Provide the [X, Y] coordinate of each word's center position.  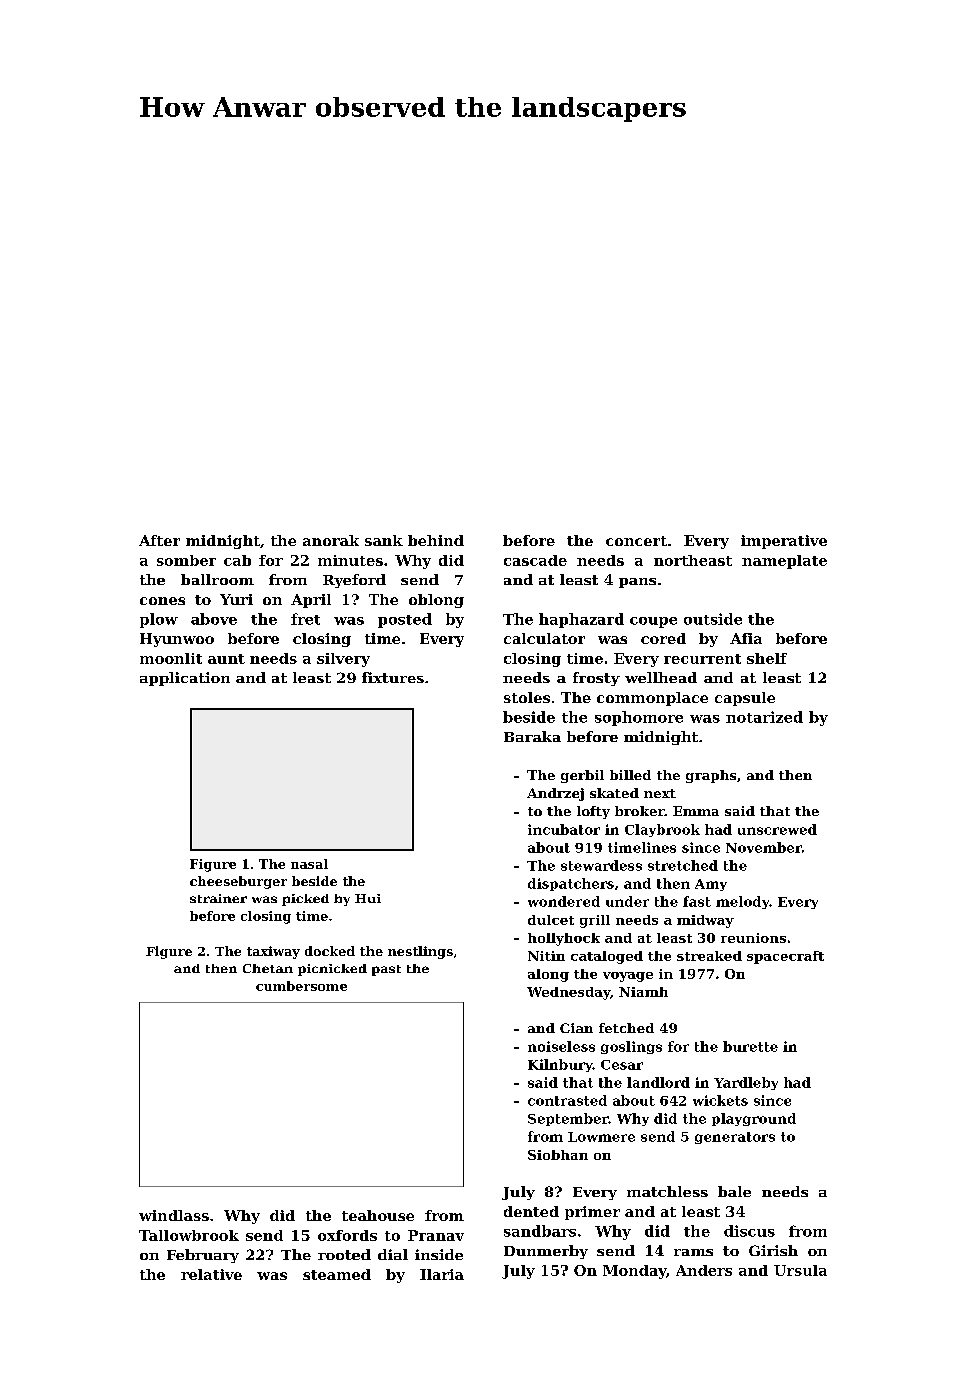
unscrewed [777, 829]
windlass [174, 1215]
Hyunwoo [177, 640]
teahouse [378, 1215]
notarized [764, 717]
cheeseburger [238, 882]
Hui [368, 898]
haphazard [581, 620]
